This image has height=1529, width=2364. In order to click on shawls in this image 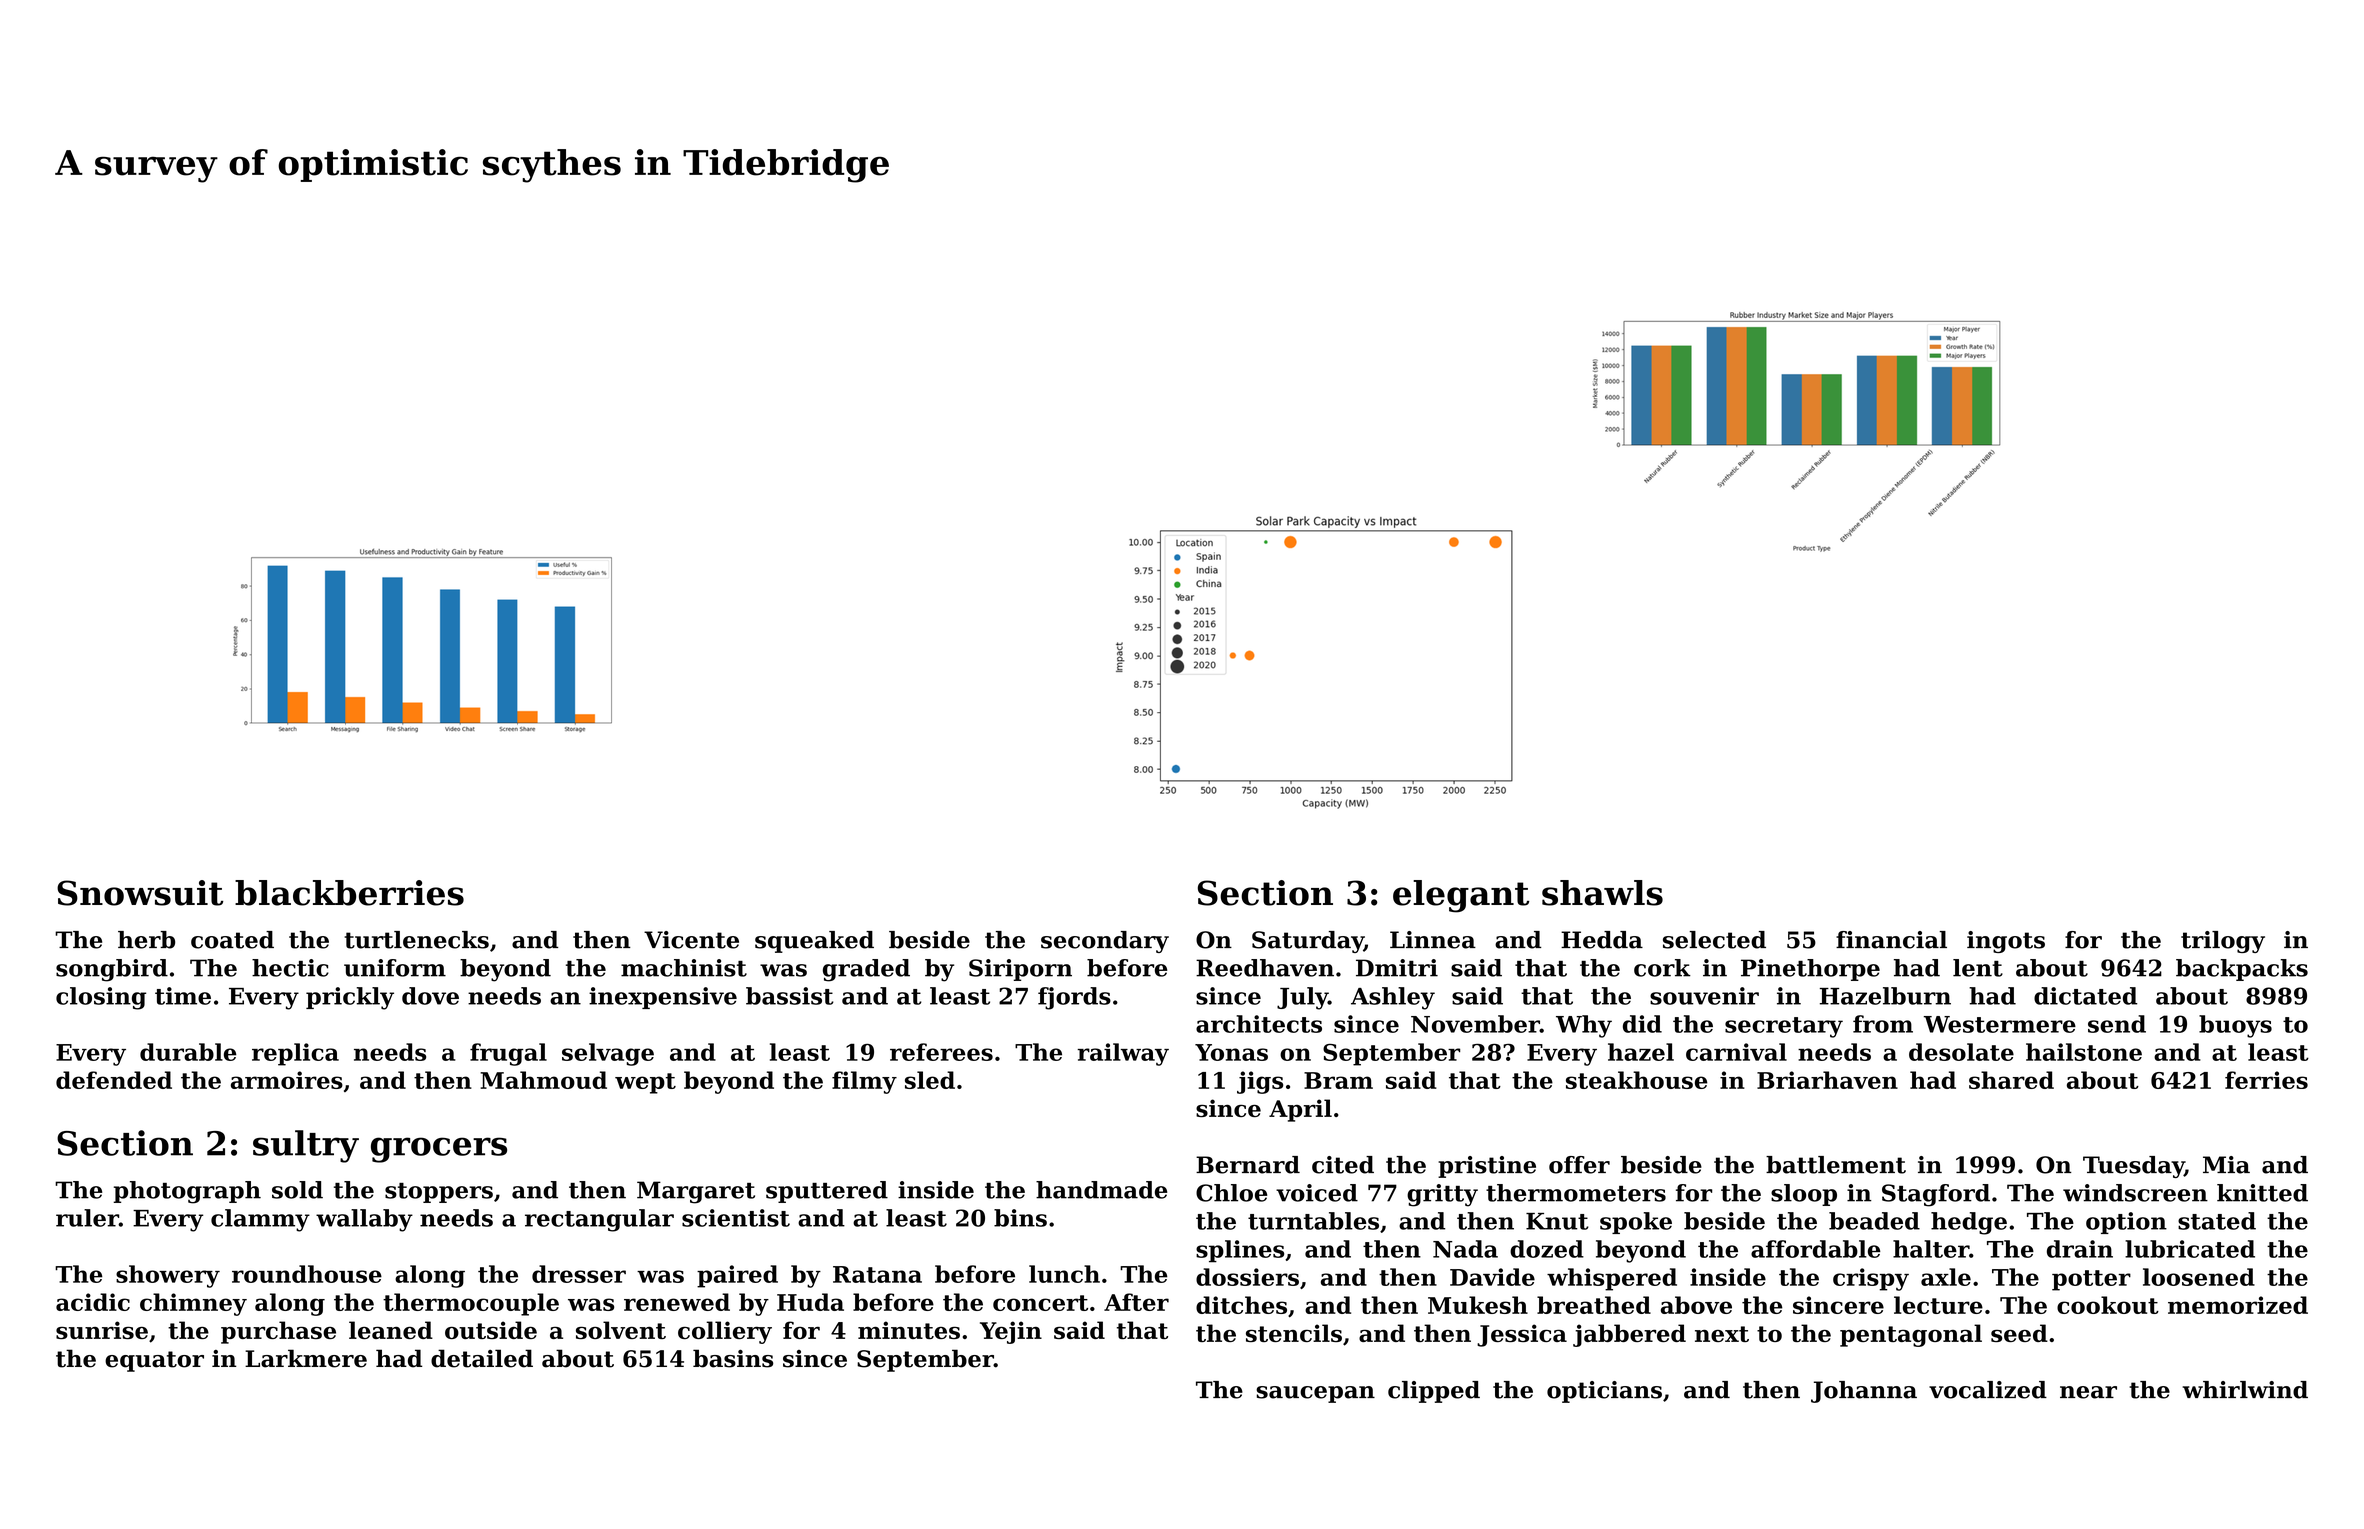, I will do `click(1602, 893)`.
